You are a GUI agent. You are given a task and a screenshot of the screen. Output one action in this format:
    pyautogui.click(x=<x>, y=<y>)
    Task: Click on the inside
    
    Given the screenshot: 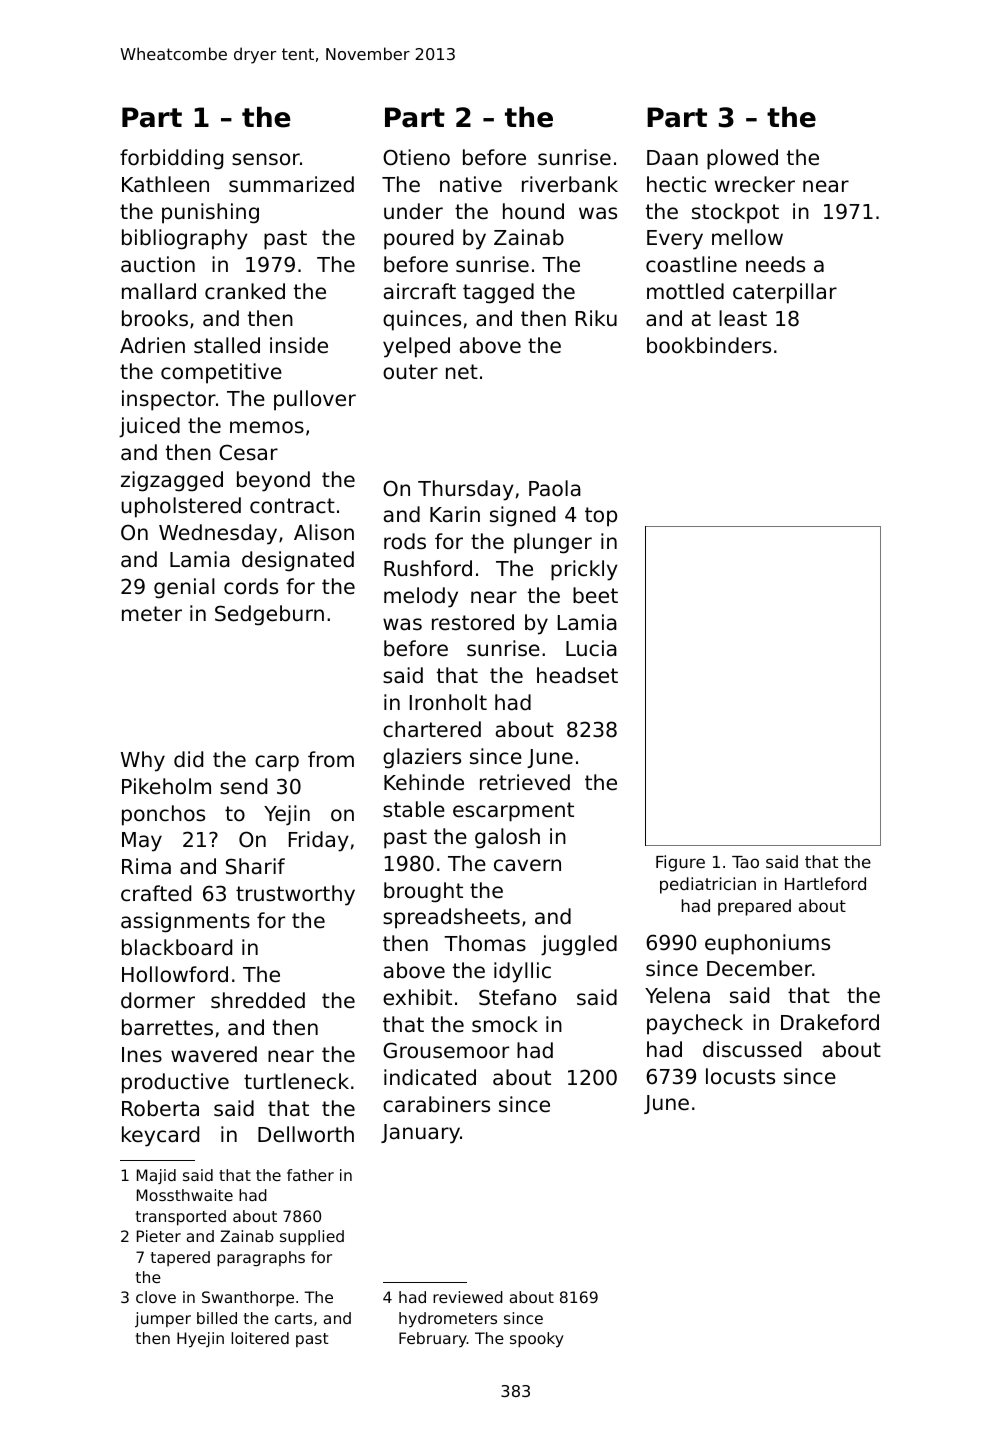 What is the action you would take?
    pyautogui.click(x=299, y=345)
